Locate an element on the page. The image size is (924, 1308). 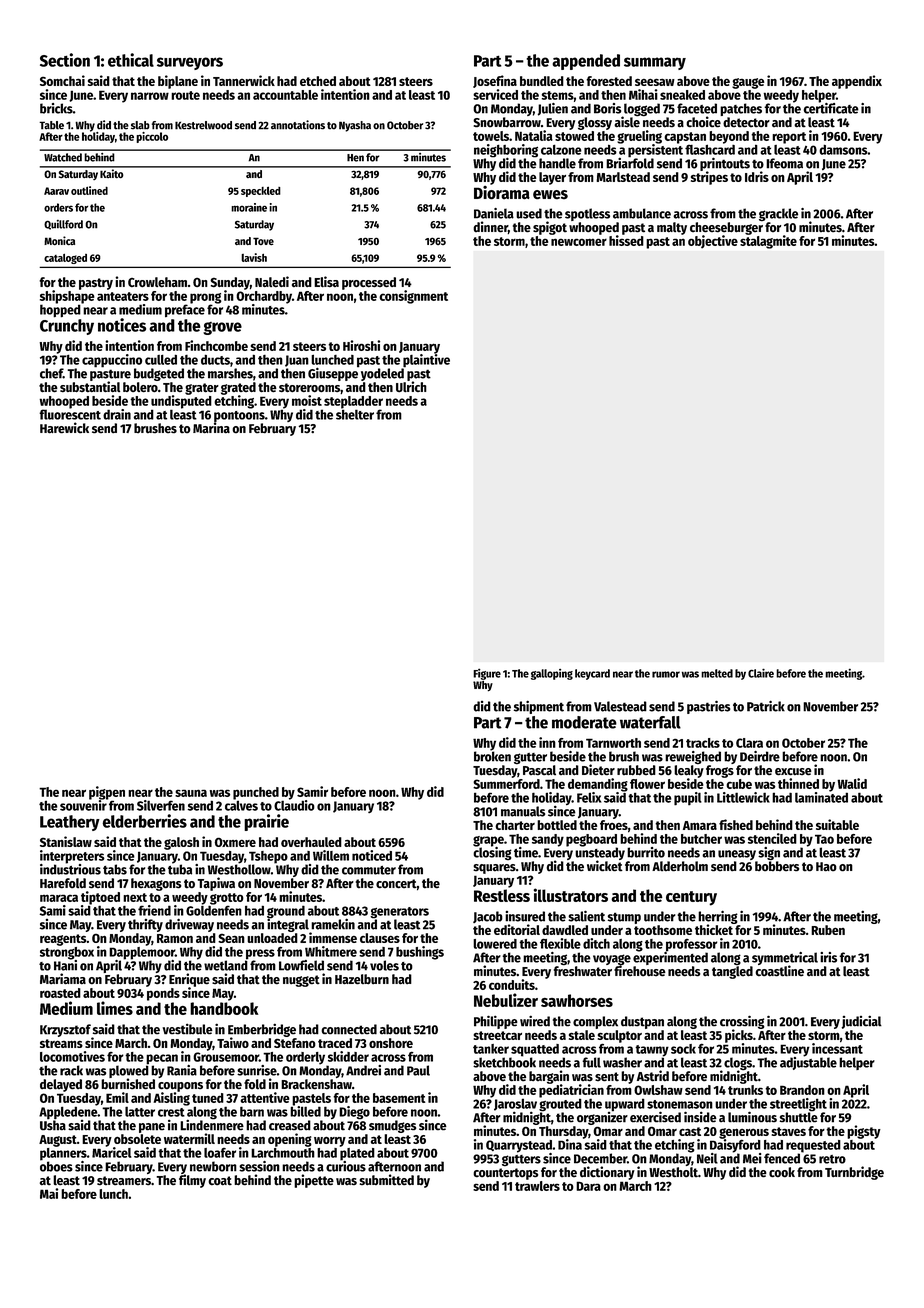
coat is located at coordinates (220, 1181).
